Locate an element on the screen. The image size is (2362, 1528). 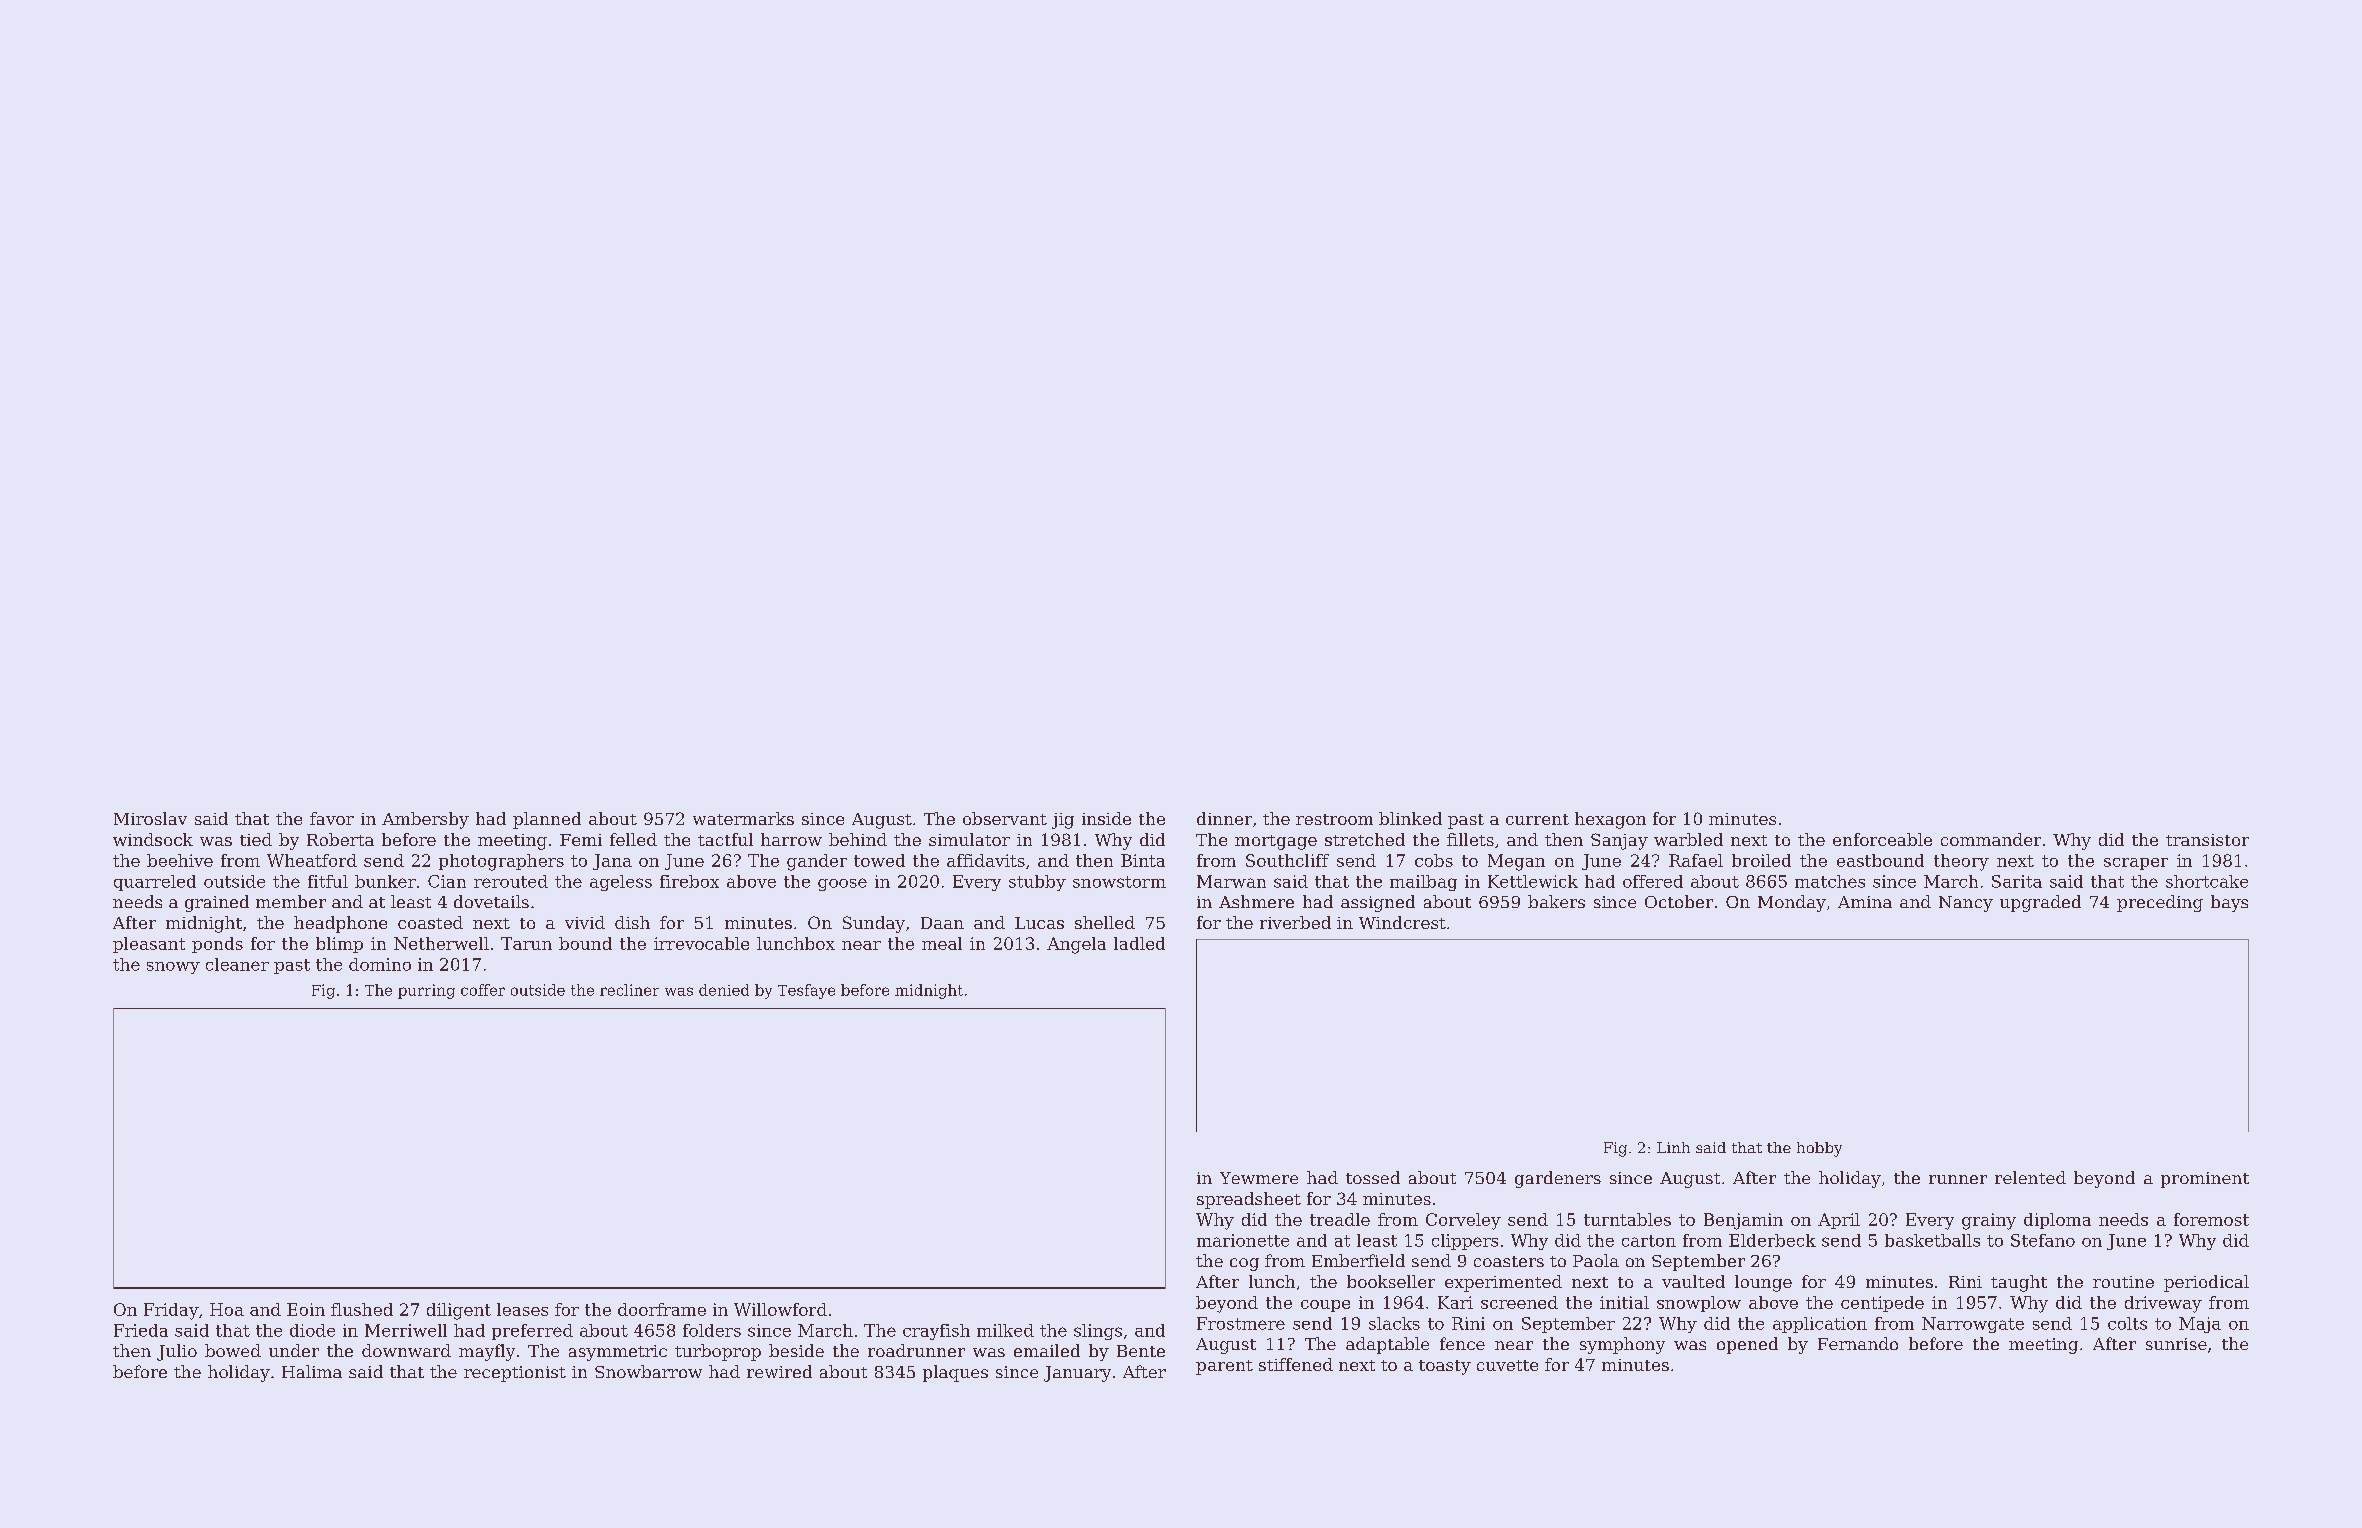
towed is located at coordinates (879, 860).
